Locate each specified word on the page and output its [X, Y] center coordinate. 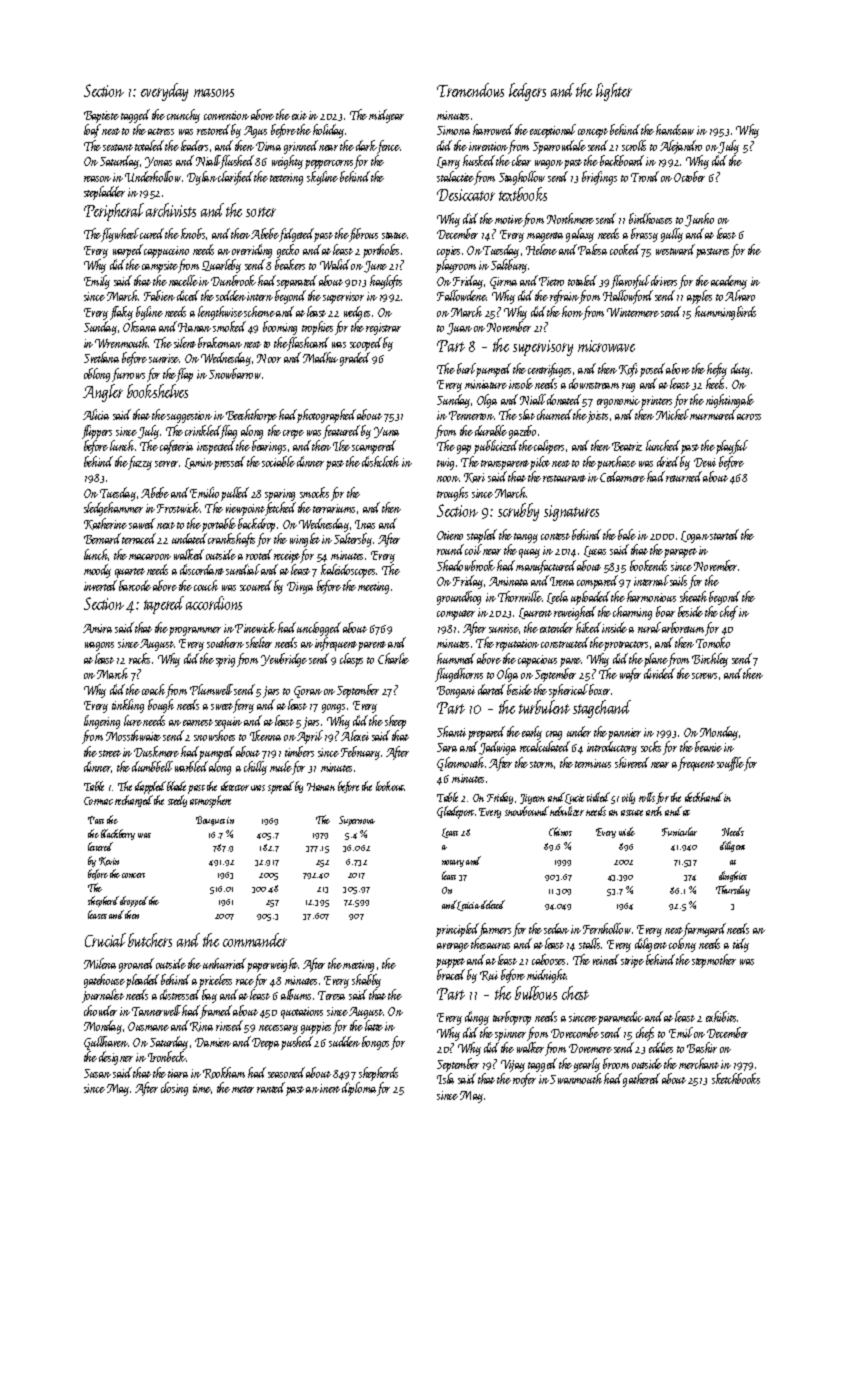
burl [466, 368]
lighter [614, 92]
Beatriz [627, 446]
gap [464, 449]
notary [453, 863]
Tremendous [470, 90]
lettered [100, 846]
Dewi [705, 462]
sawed [142, 523]
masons [214, 93]
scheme [259, 311]
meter [243, 1089]
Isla [445, 1078]
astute [632, 813]
